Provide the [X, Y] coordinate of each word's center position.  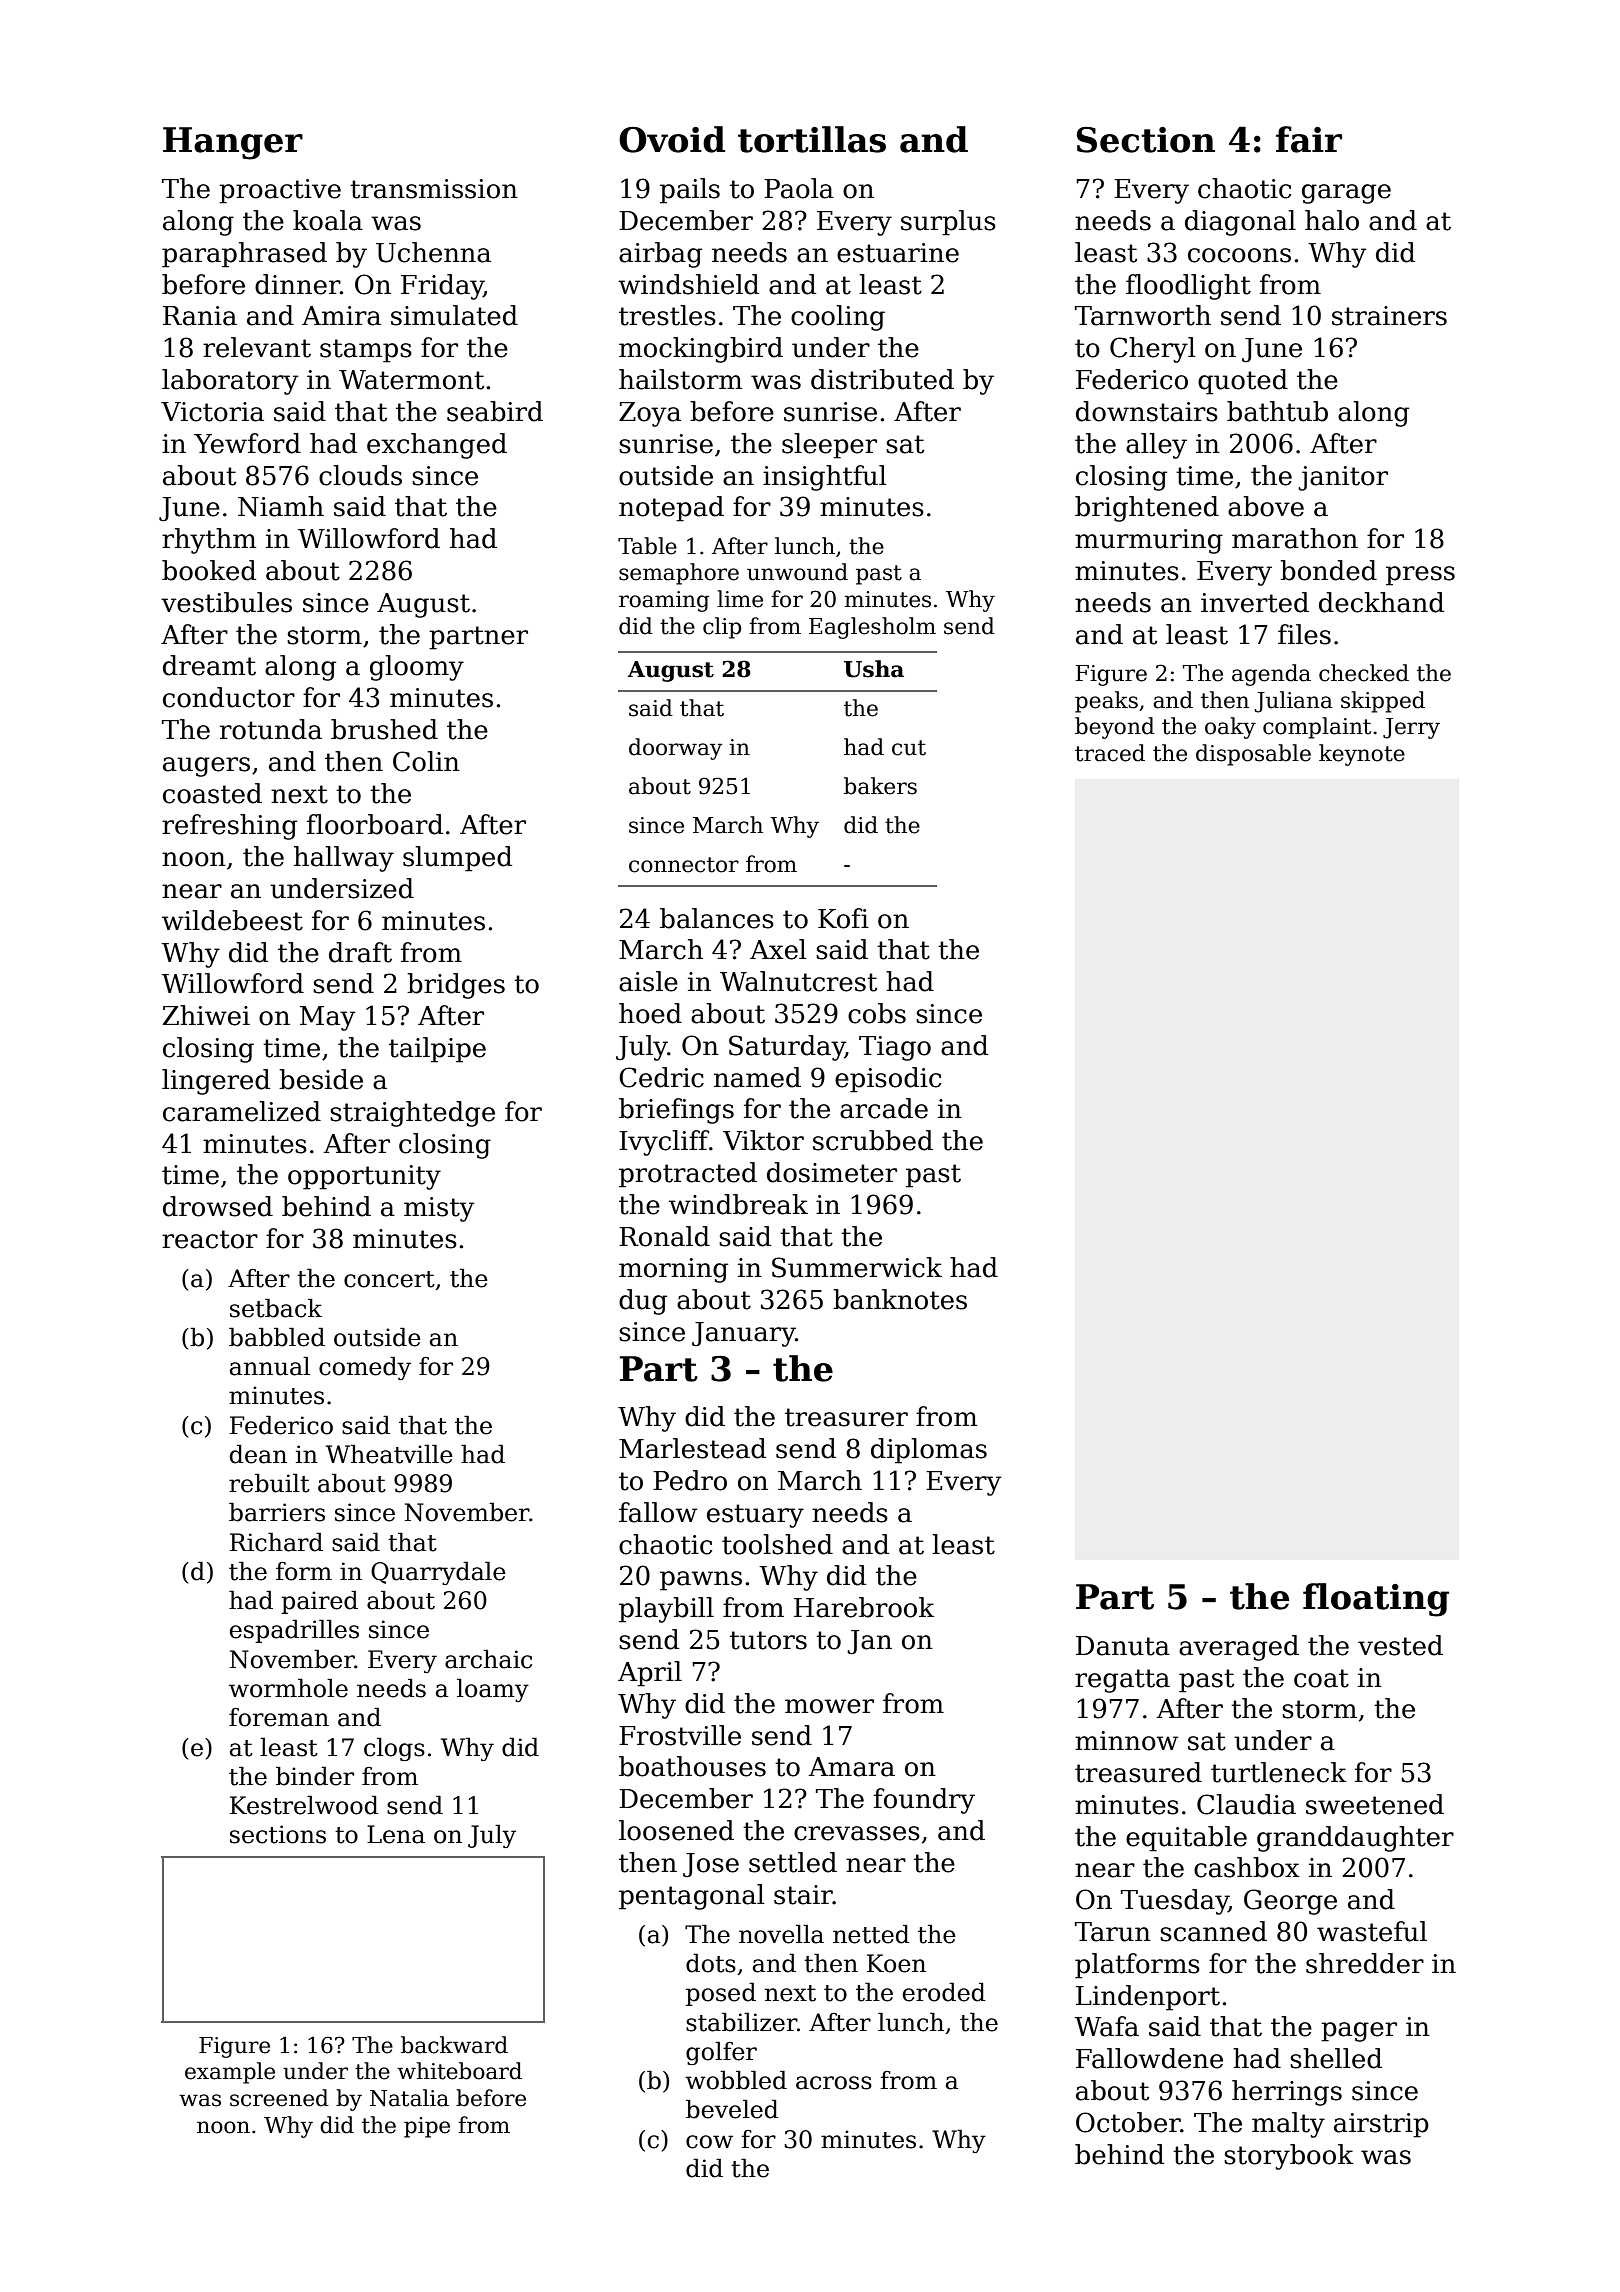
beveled [732, 2109]
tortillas [812, 139]
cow [709, 2142]
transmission [434, 189]
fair [1309, 139]
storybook [1289, 2157]
